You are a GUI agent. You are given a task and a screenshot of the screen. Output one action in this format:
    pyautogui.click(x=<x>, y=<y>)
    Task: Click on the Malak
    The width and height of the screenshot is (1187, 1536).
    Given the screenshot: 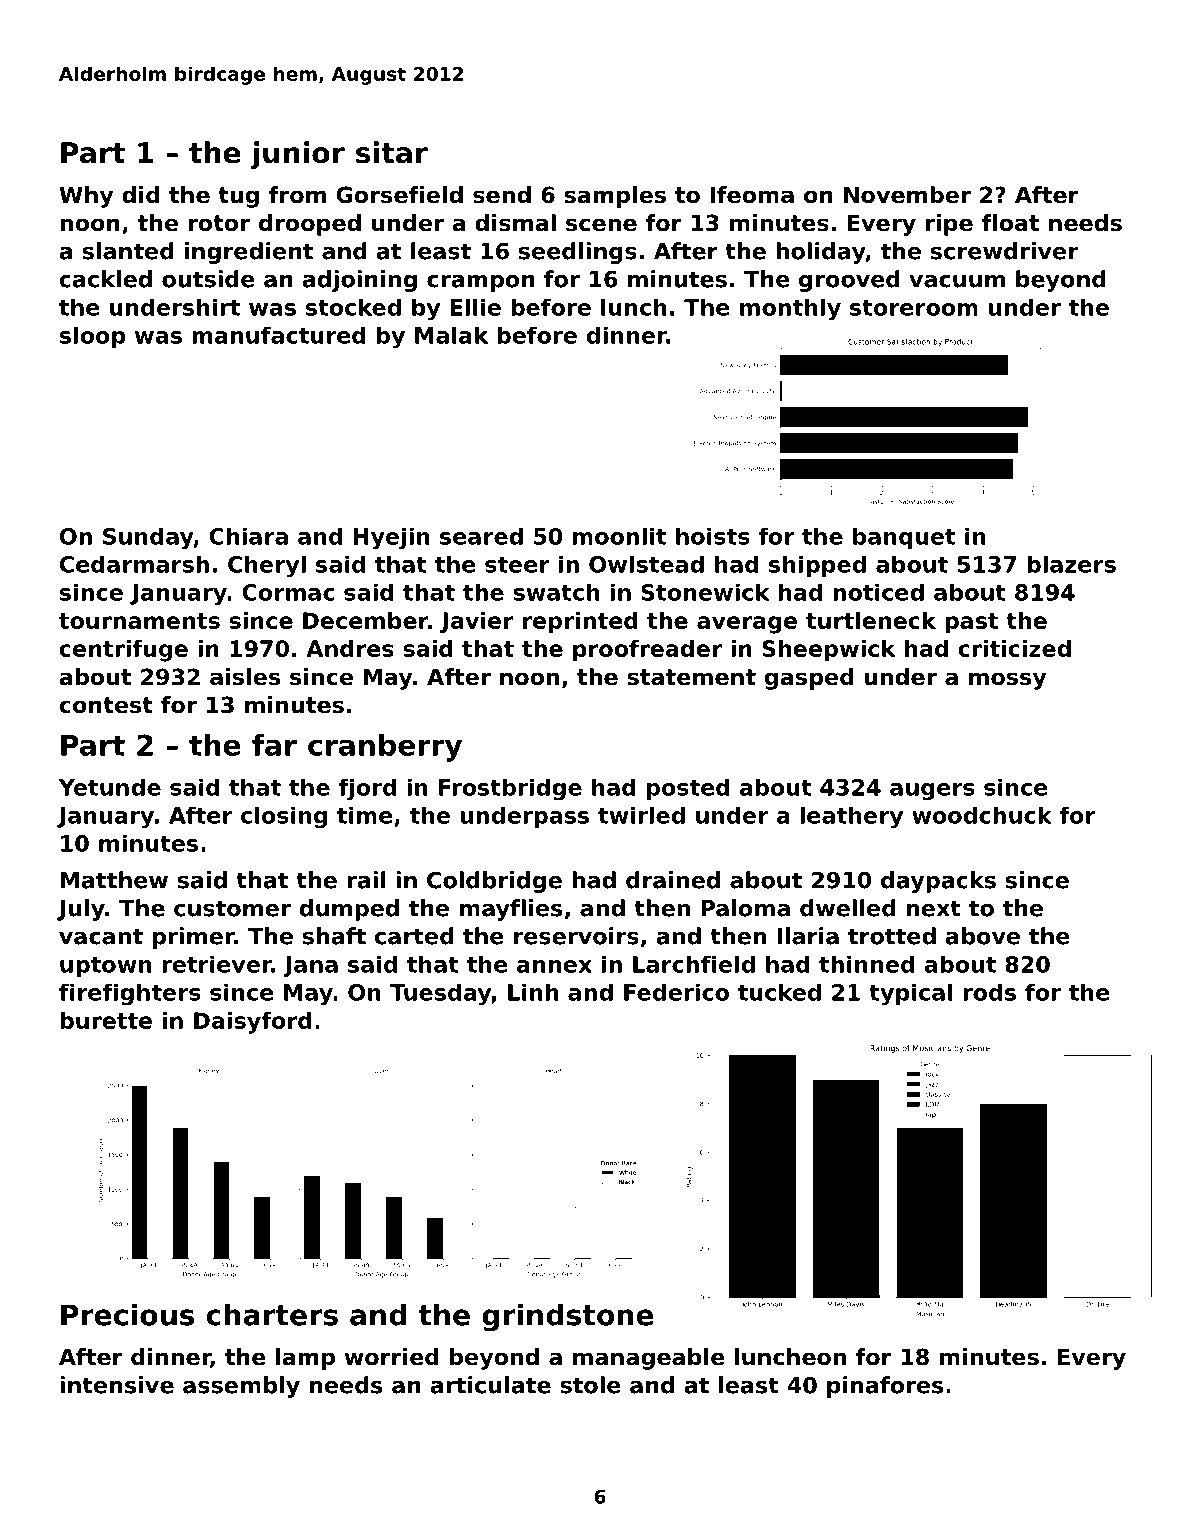 What is the action you would take?
    pyautogui.click(x=451, y=335)
